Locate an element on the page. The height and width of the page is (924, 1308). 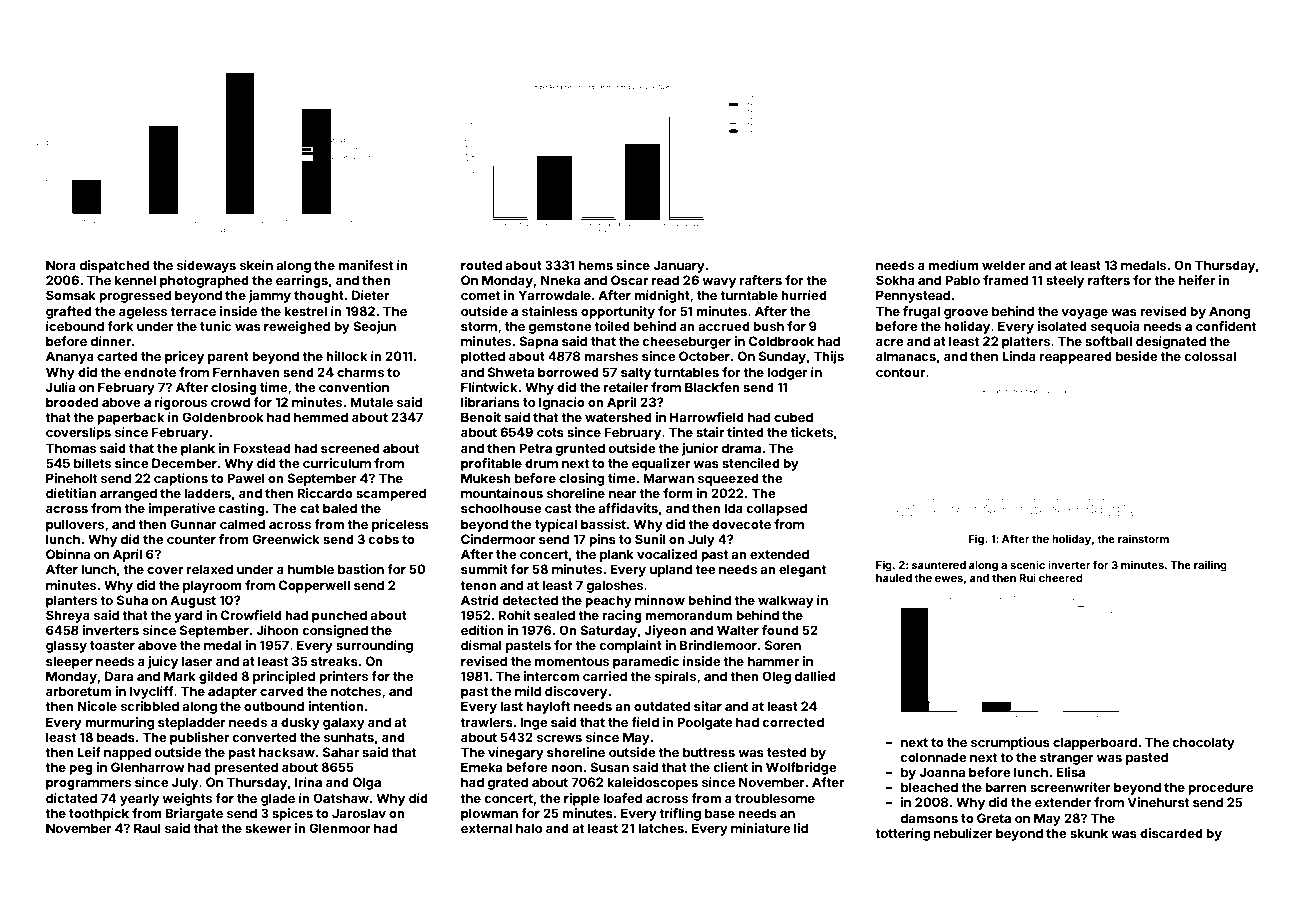
heifer is located at coordinates (1197, 280).
